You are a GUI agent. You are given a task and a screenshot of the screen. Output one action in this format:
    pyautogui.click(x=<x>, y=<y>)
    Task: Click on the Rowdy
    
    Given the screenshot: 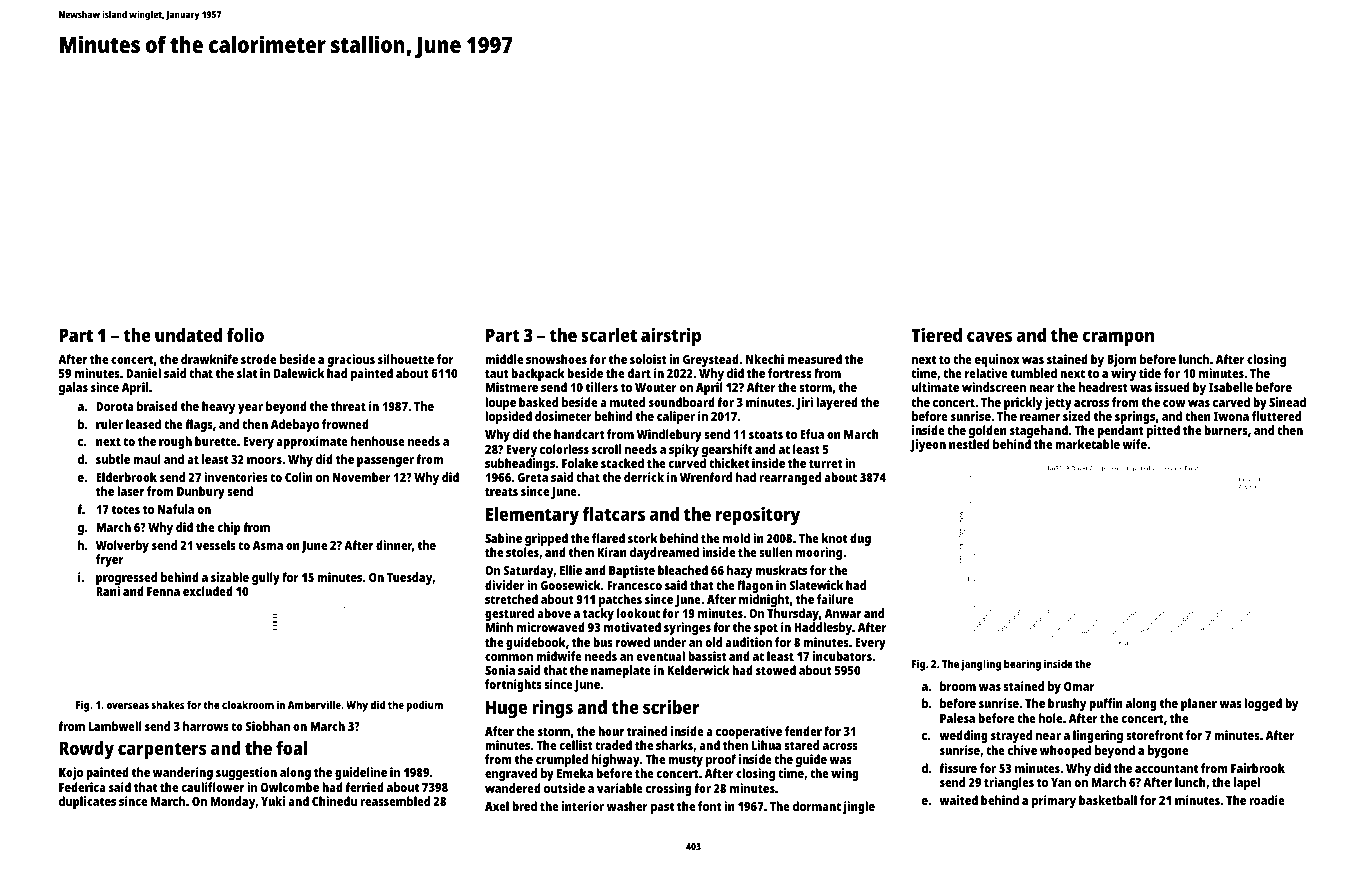 What is the action you would take?
    pyautogui.click(x=86, y=750)
